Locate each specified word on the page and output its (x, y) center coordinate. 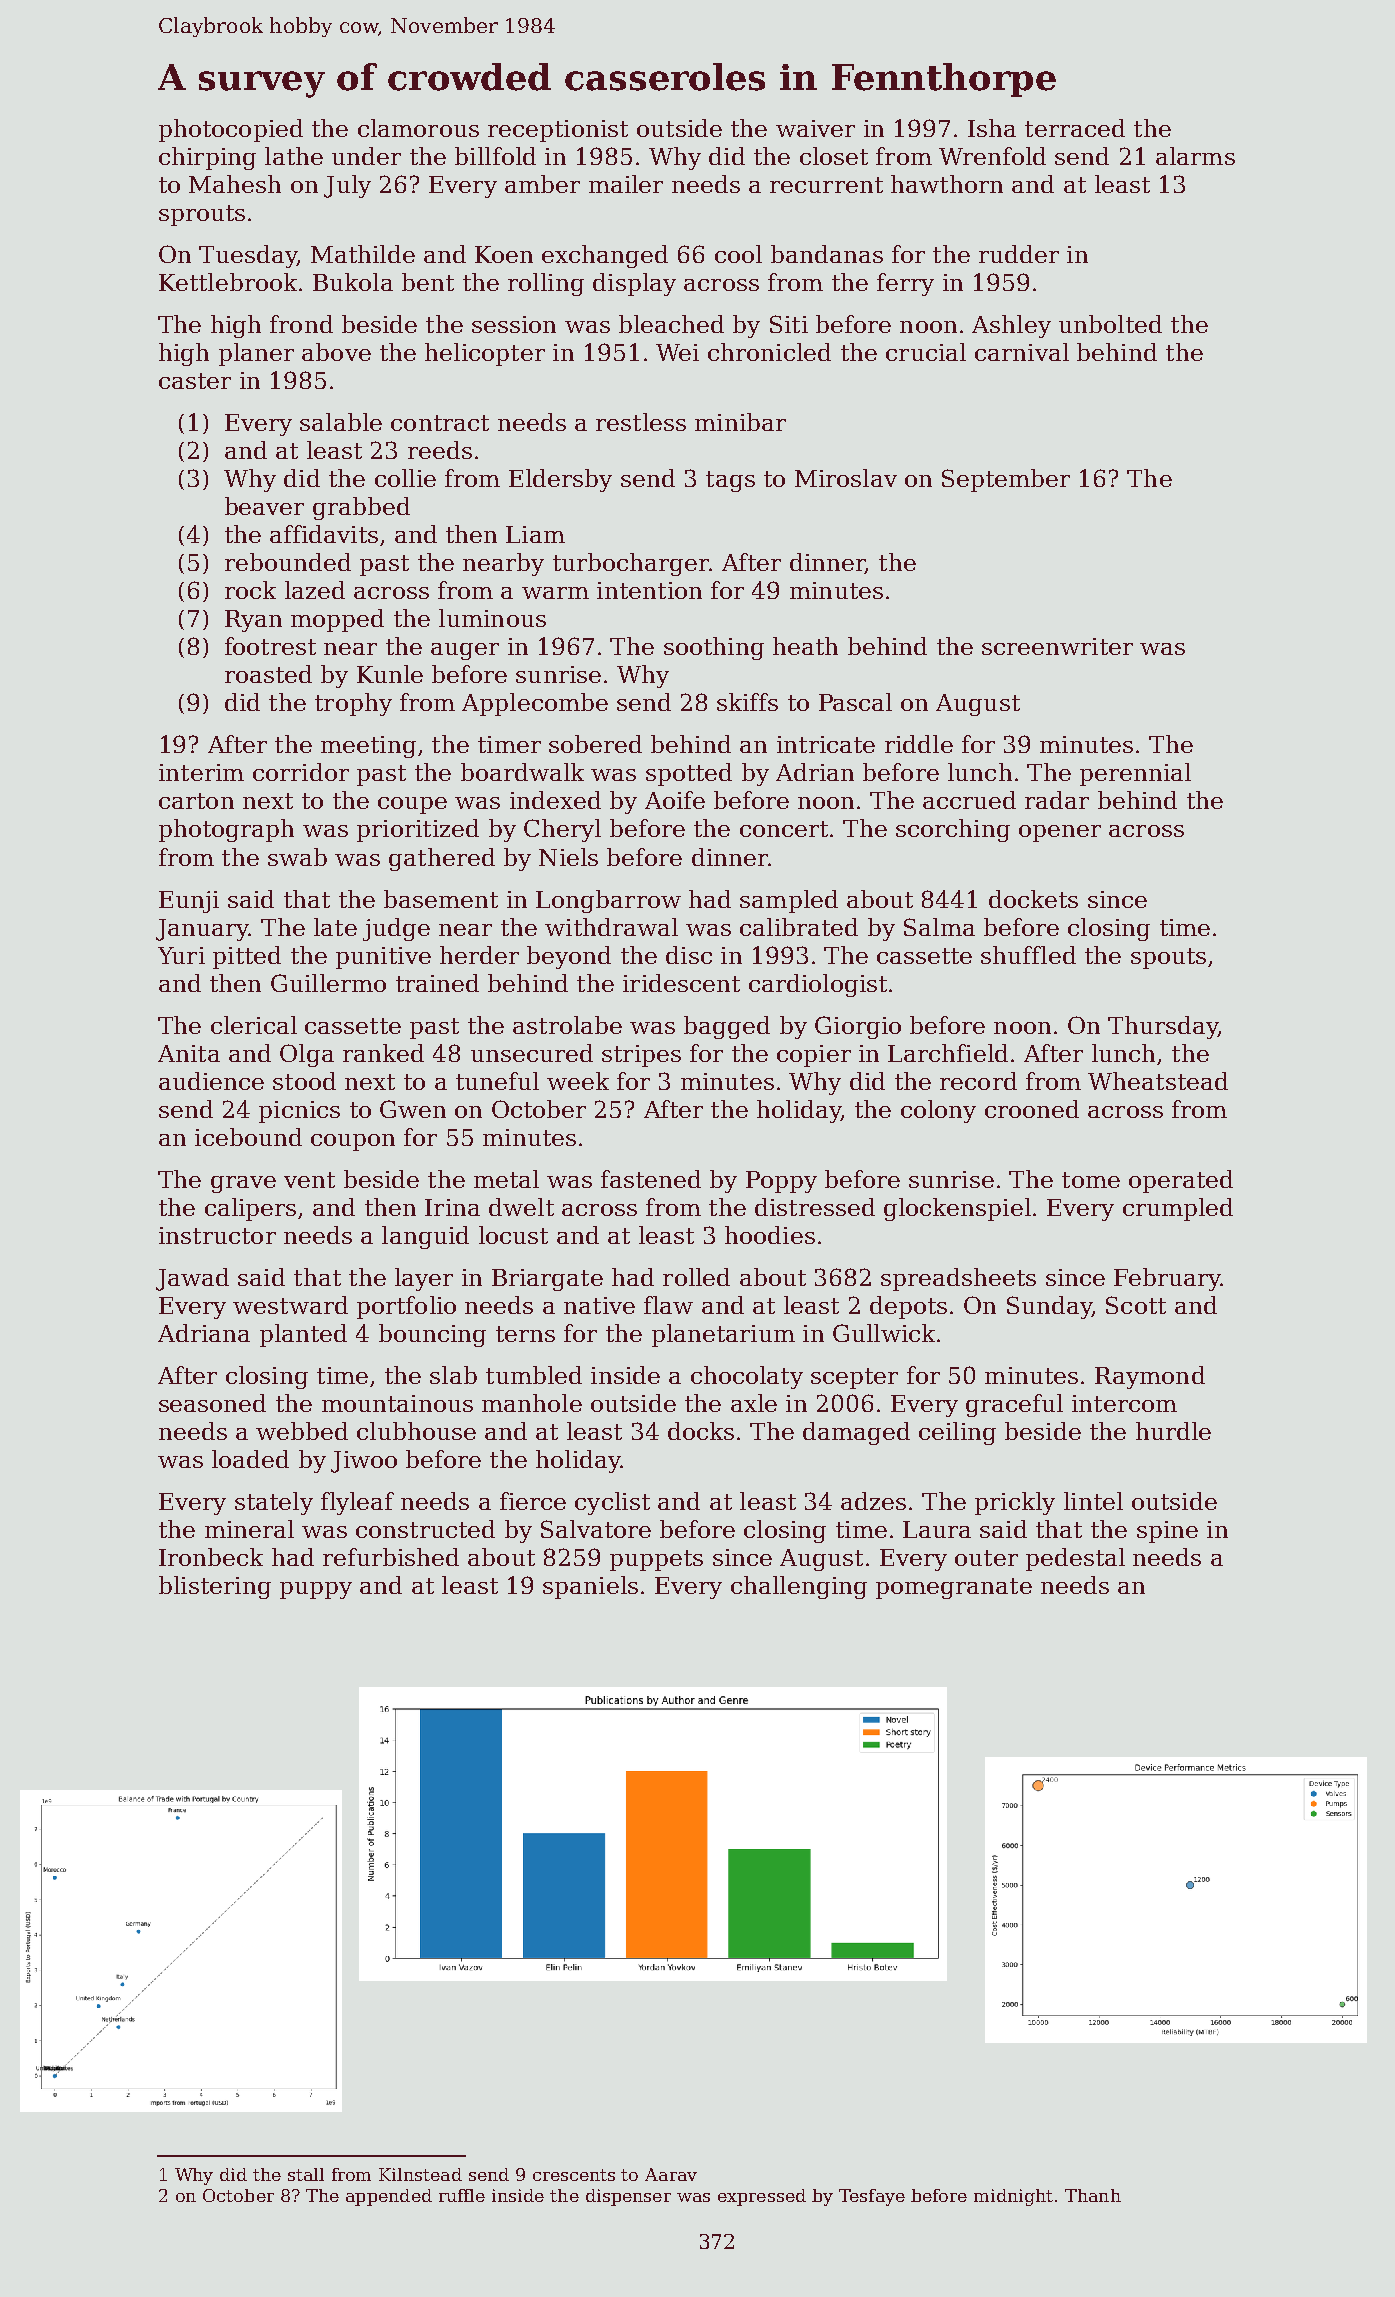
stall (306, 2174)
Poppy (781, 1182)
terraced (1075, 128)
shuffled (1028, 955)
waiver (815, 128)
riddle (919, 744)
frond (301, 324)
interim (201, 772)
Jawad (192, 1279)
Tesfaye (872, 2197)
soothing (714, 648)
